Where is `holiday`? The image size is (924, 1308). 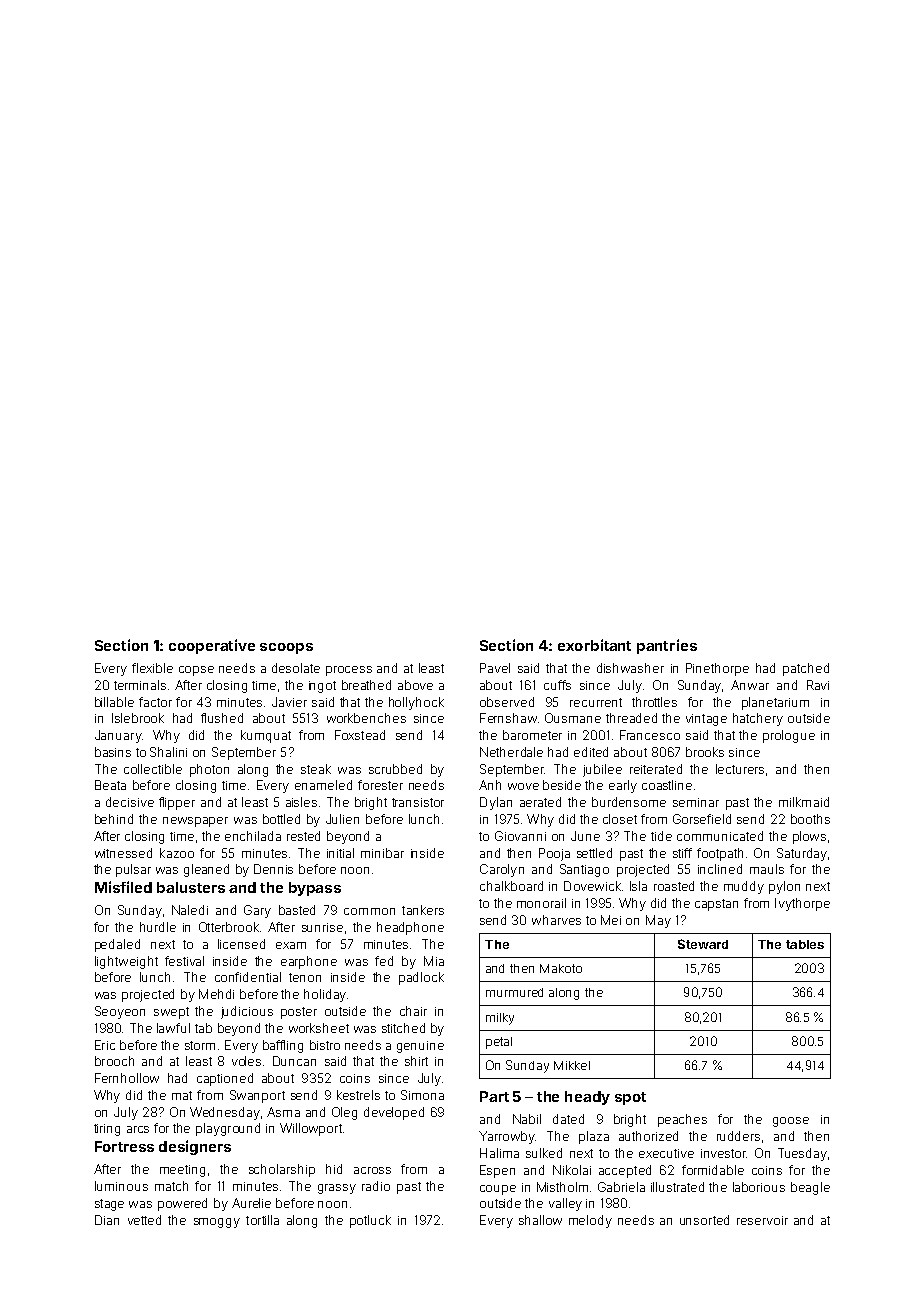
holiday is located at coordinates (325, 995).
